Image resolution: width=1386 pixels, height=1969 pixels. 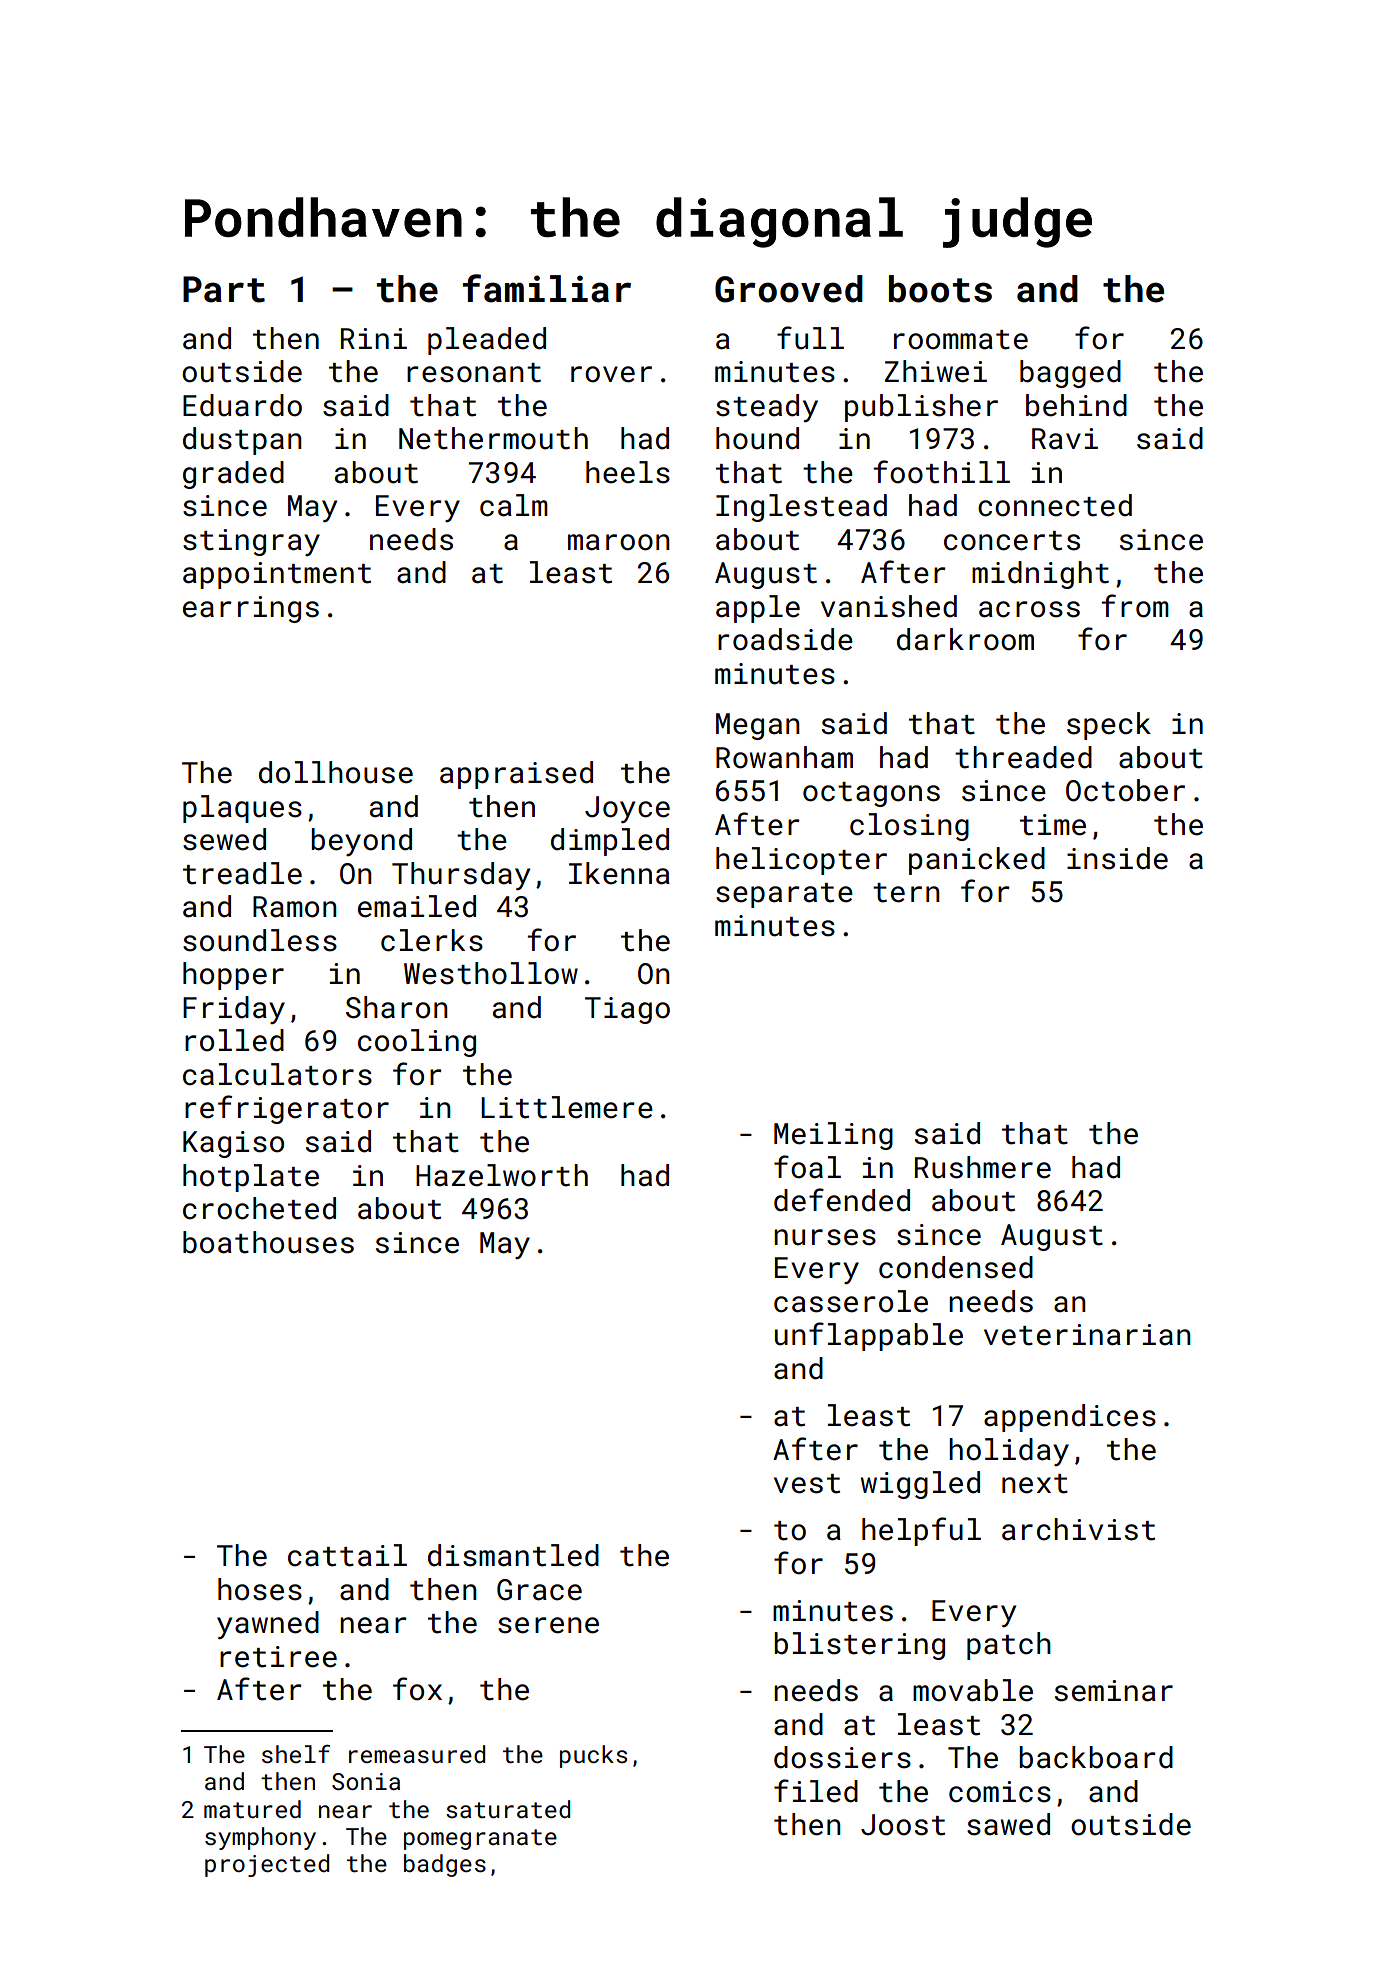 I want to click on separate, so click(x=784, y=895).
